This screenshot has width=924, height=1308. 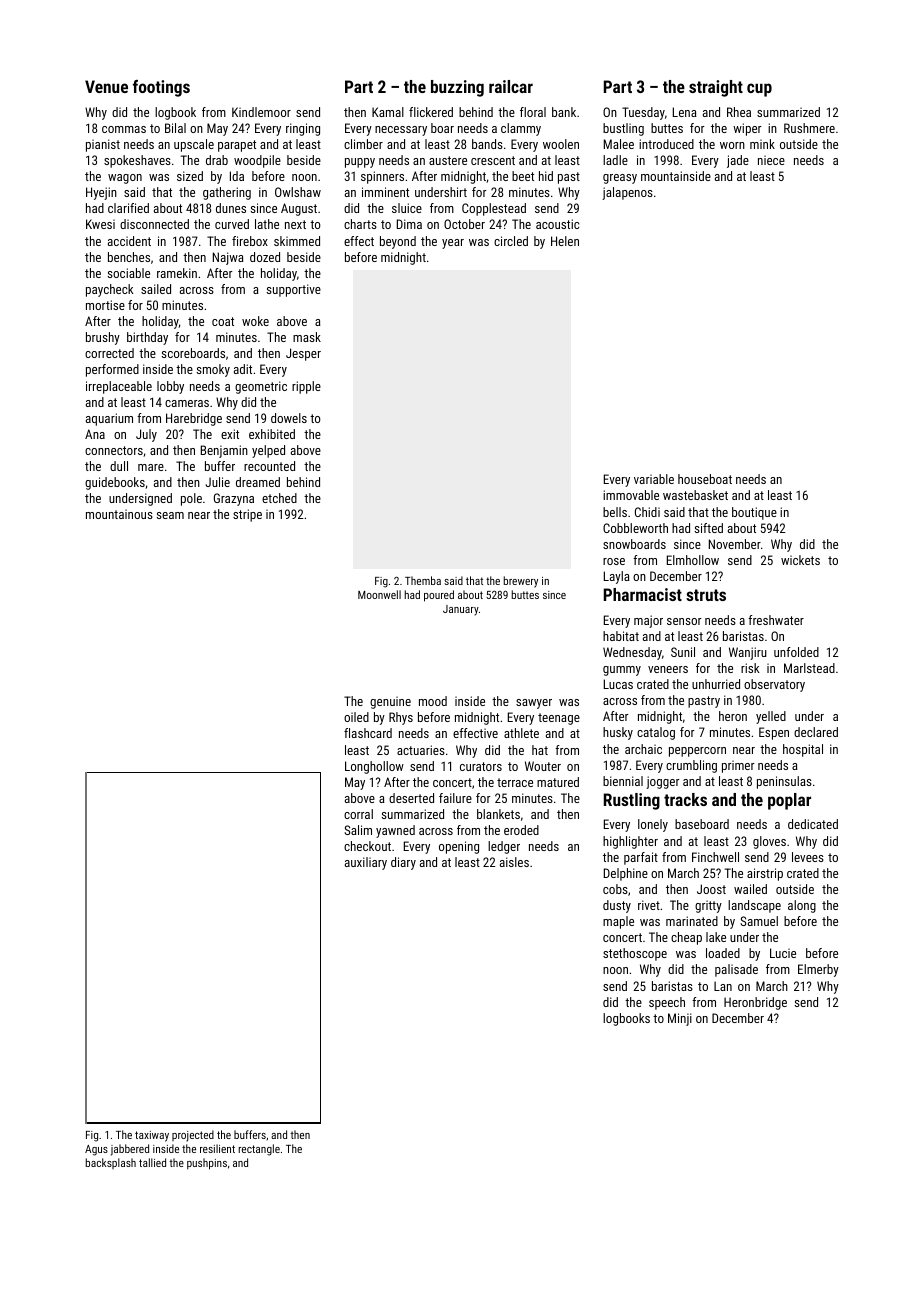 What do you see at coordinates (565, 241) in the screenshot?
I see `Helen` at bounding box center [565, 241].
